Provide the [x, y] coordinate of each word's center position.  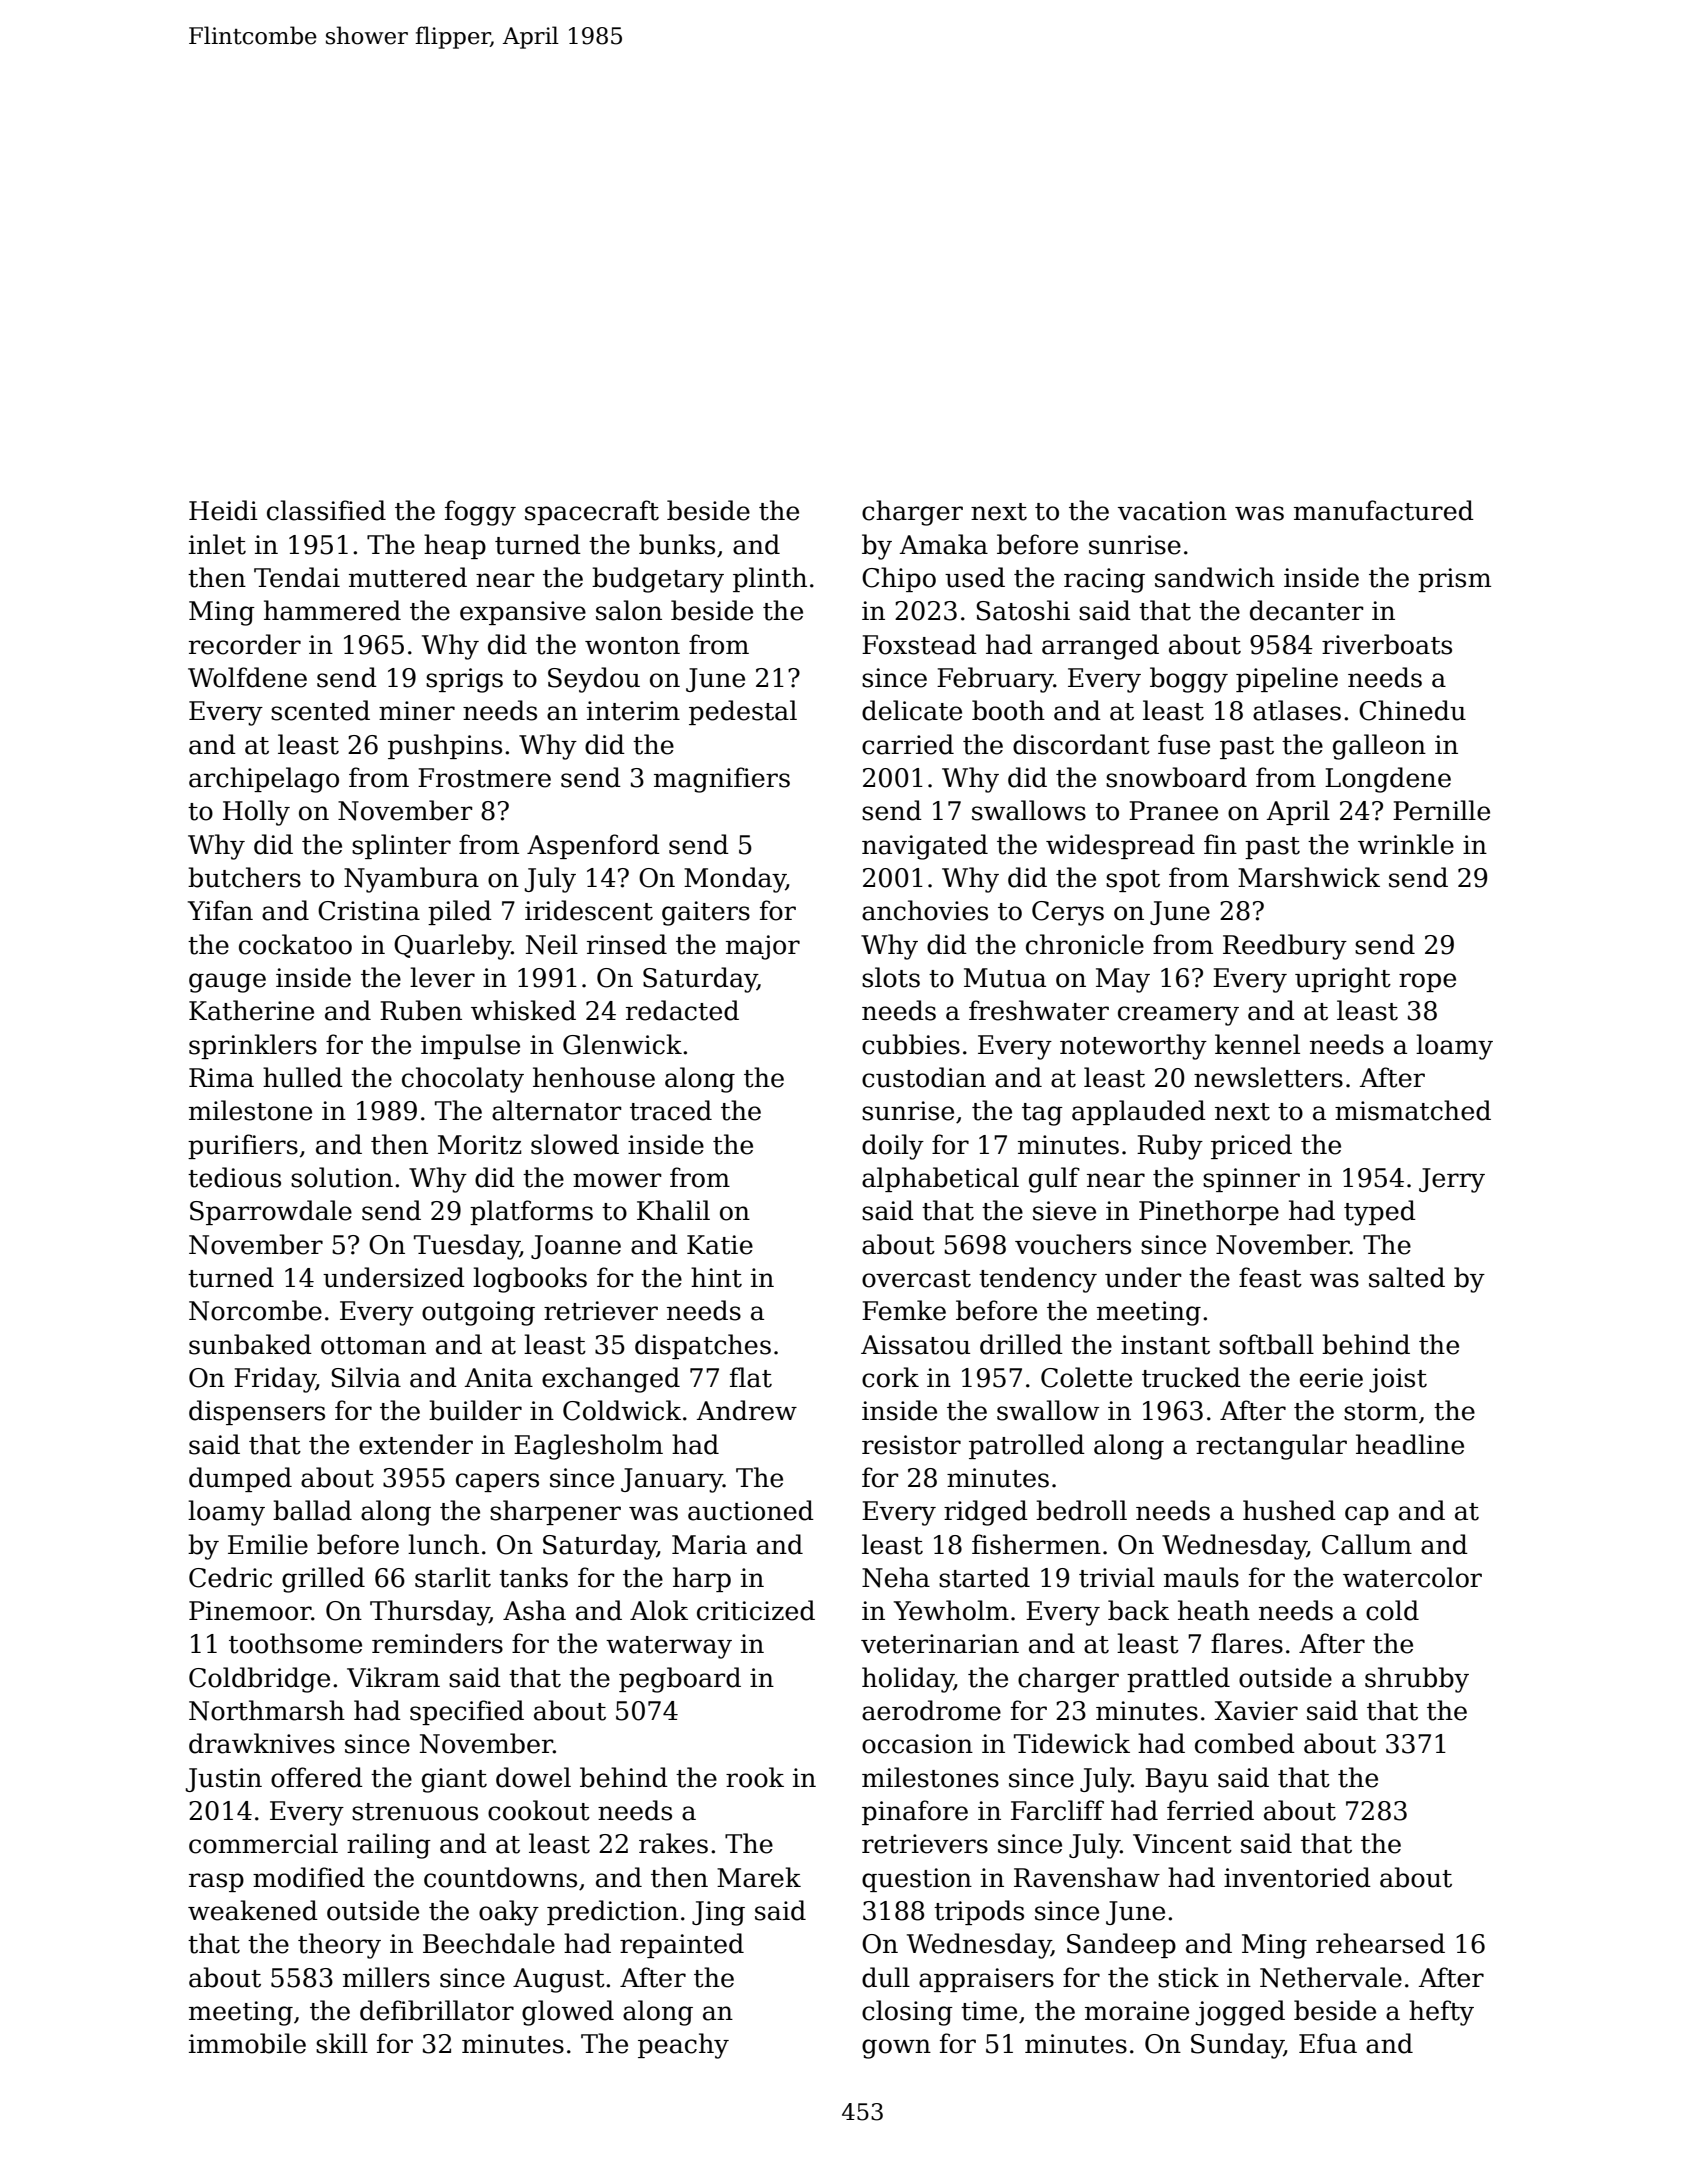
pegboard [680, 1680]
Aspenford [593, 846]
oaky [509, 1913]
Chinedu [1412, 710]
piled [460, 912]
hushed [1289, 1510]
